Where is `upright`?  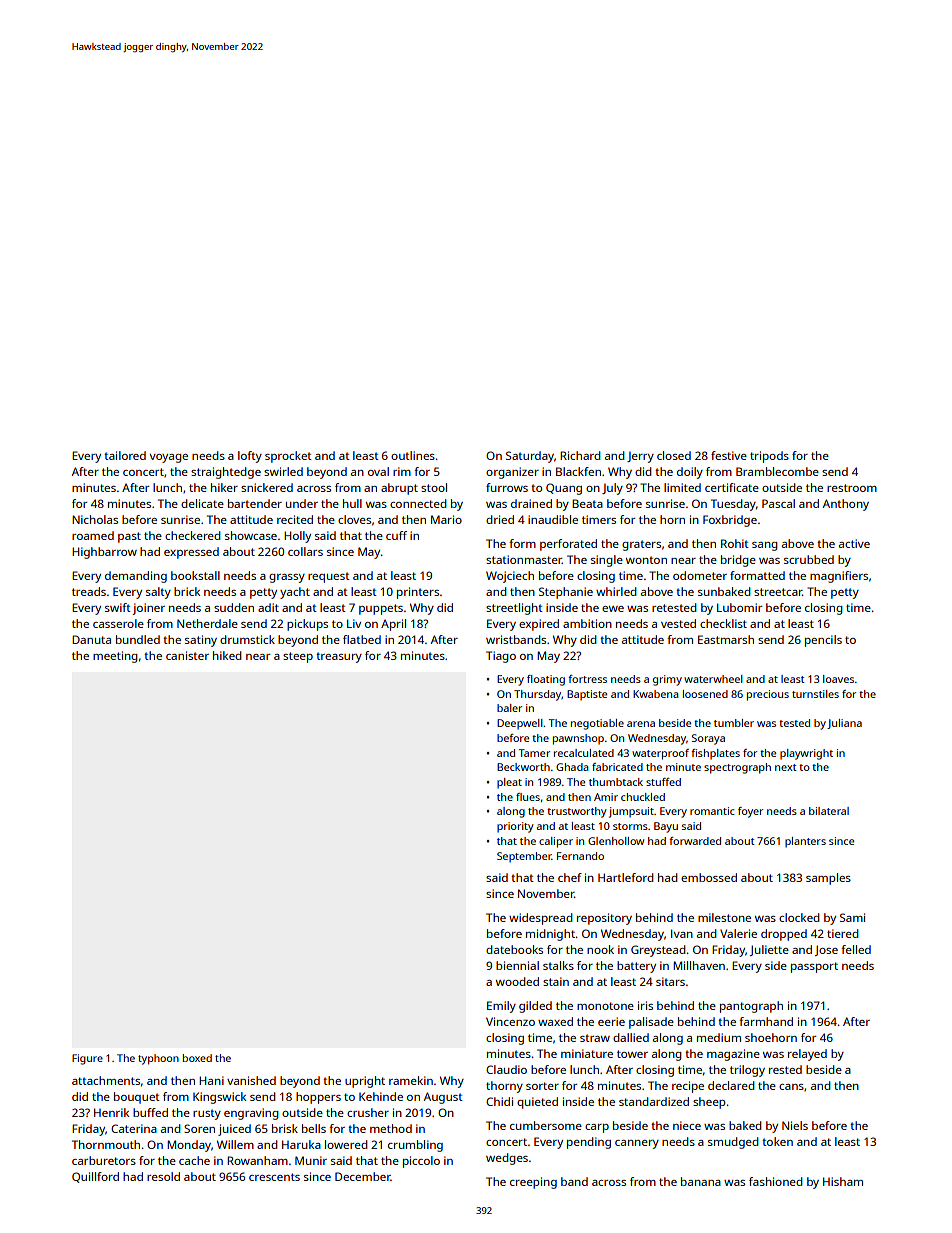
upright is located at coordinates (365, 1082).
